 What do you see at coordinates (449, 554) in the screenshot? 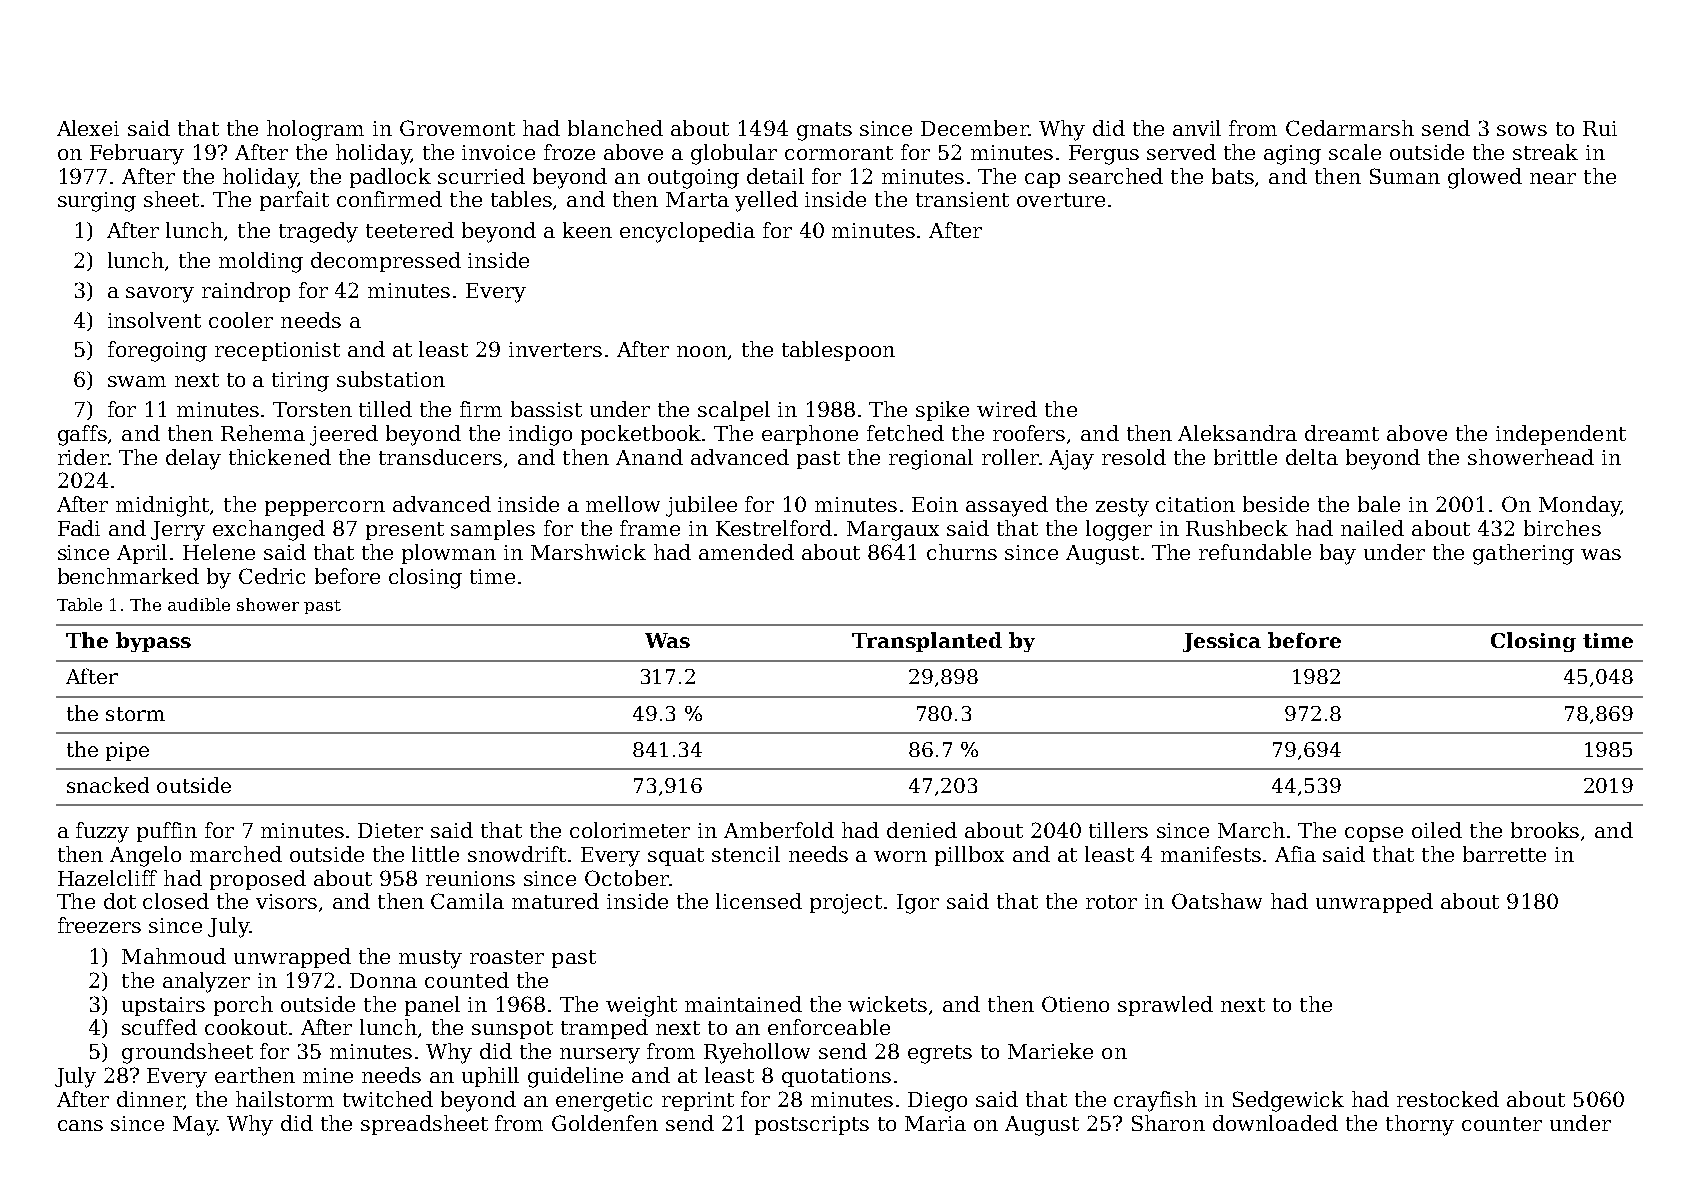
I see `plowman` at bounding box center [449, 554].
